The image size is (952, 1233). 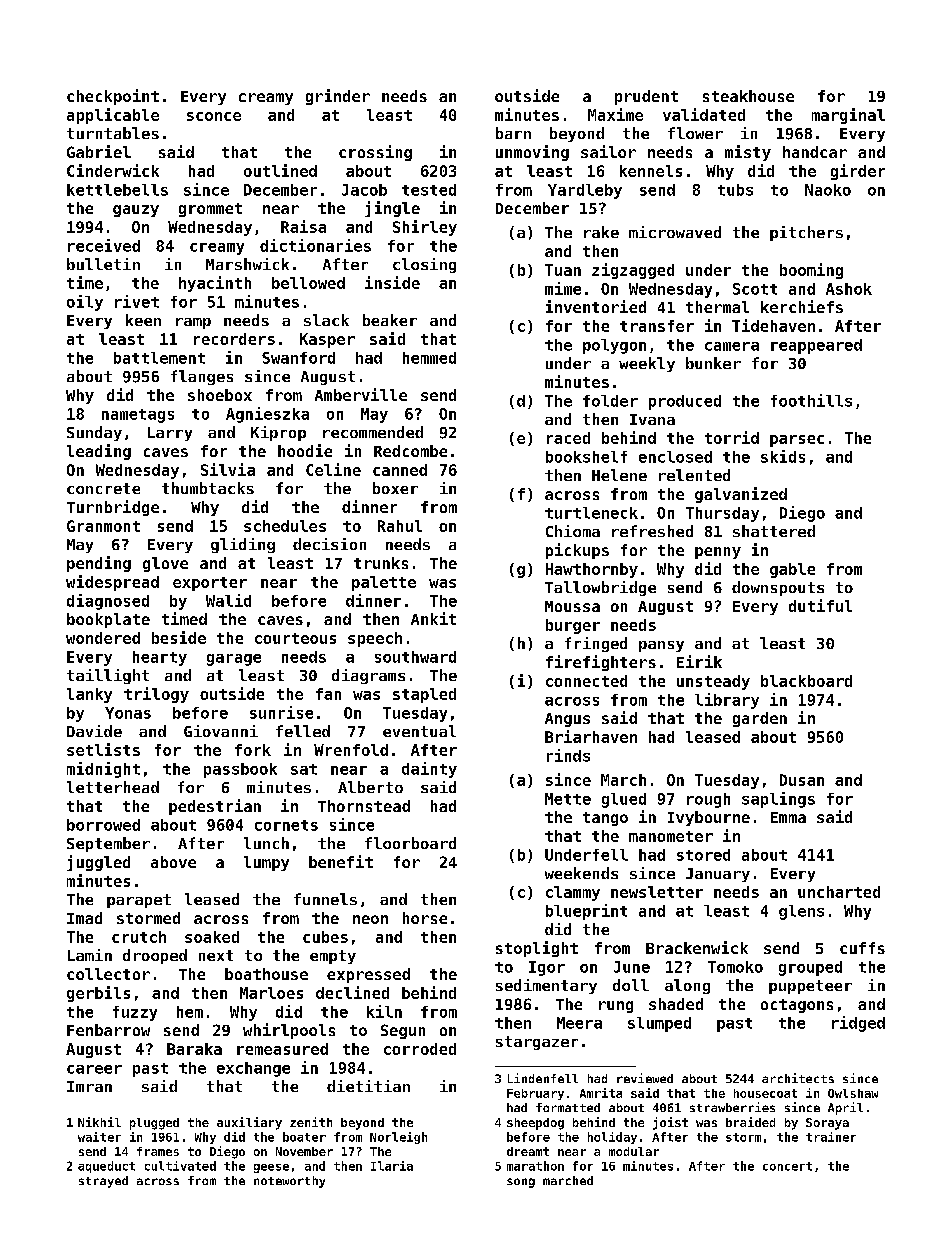 I want to click on dainty, so click(x=429, y=770).
